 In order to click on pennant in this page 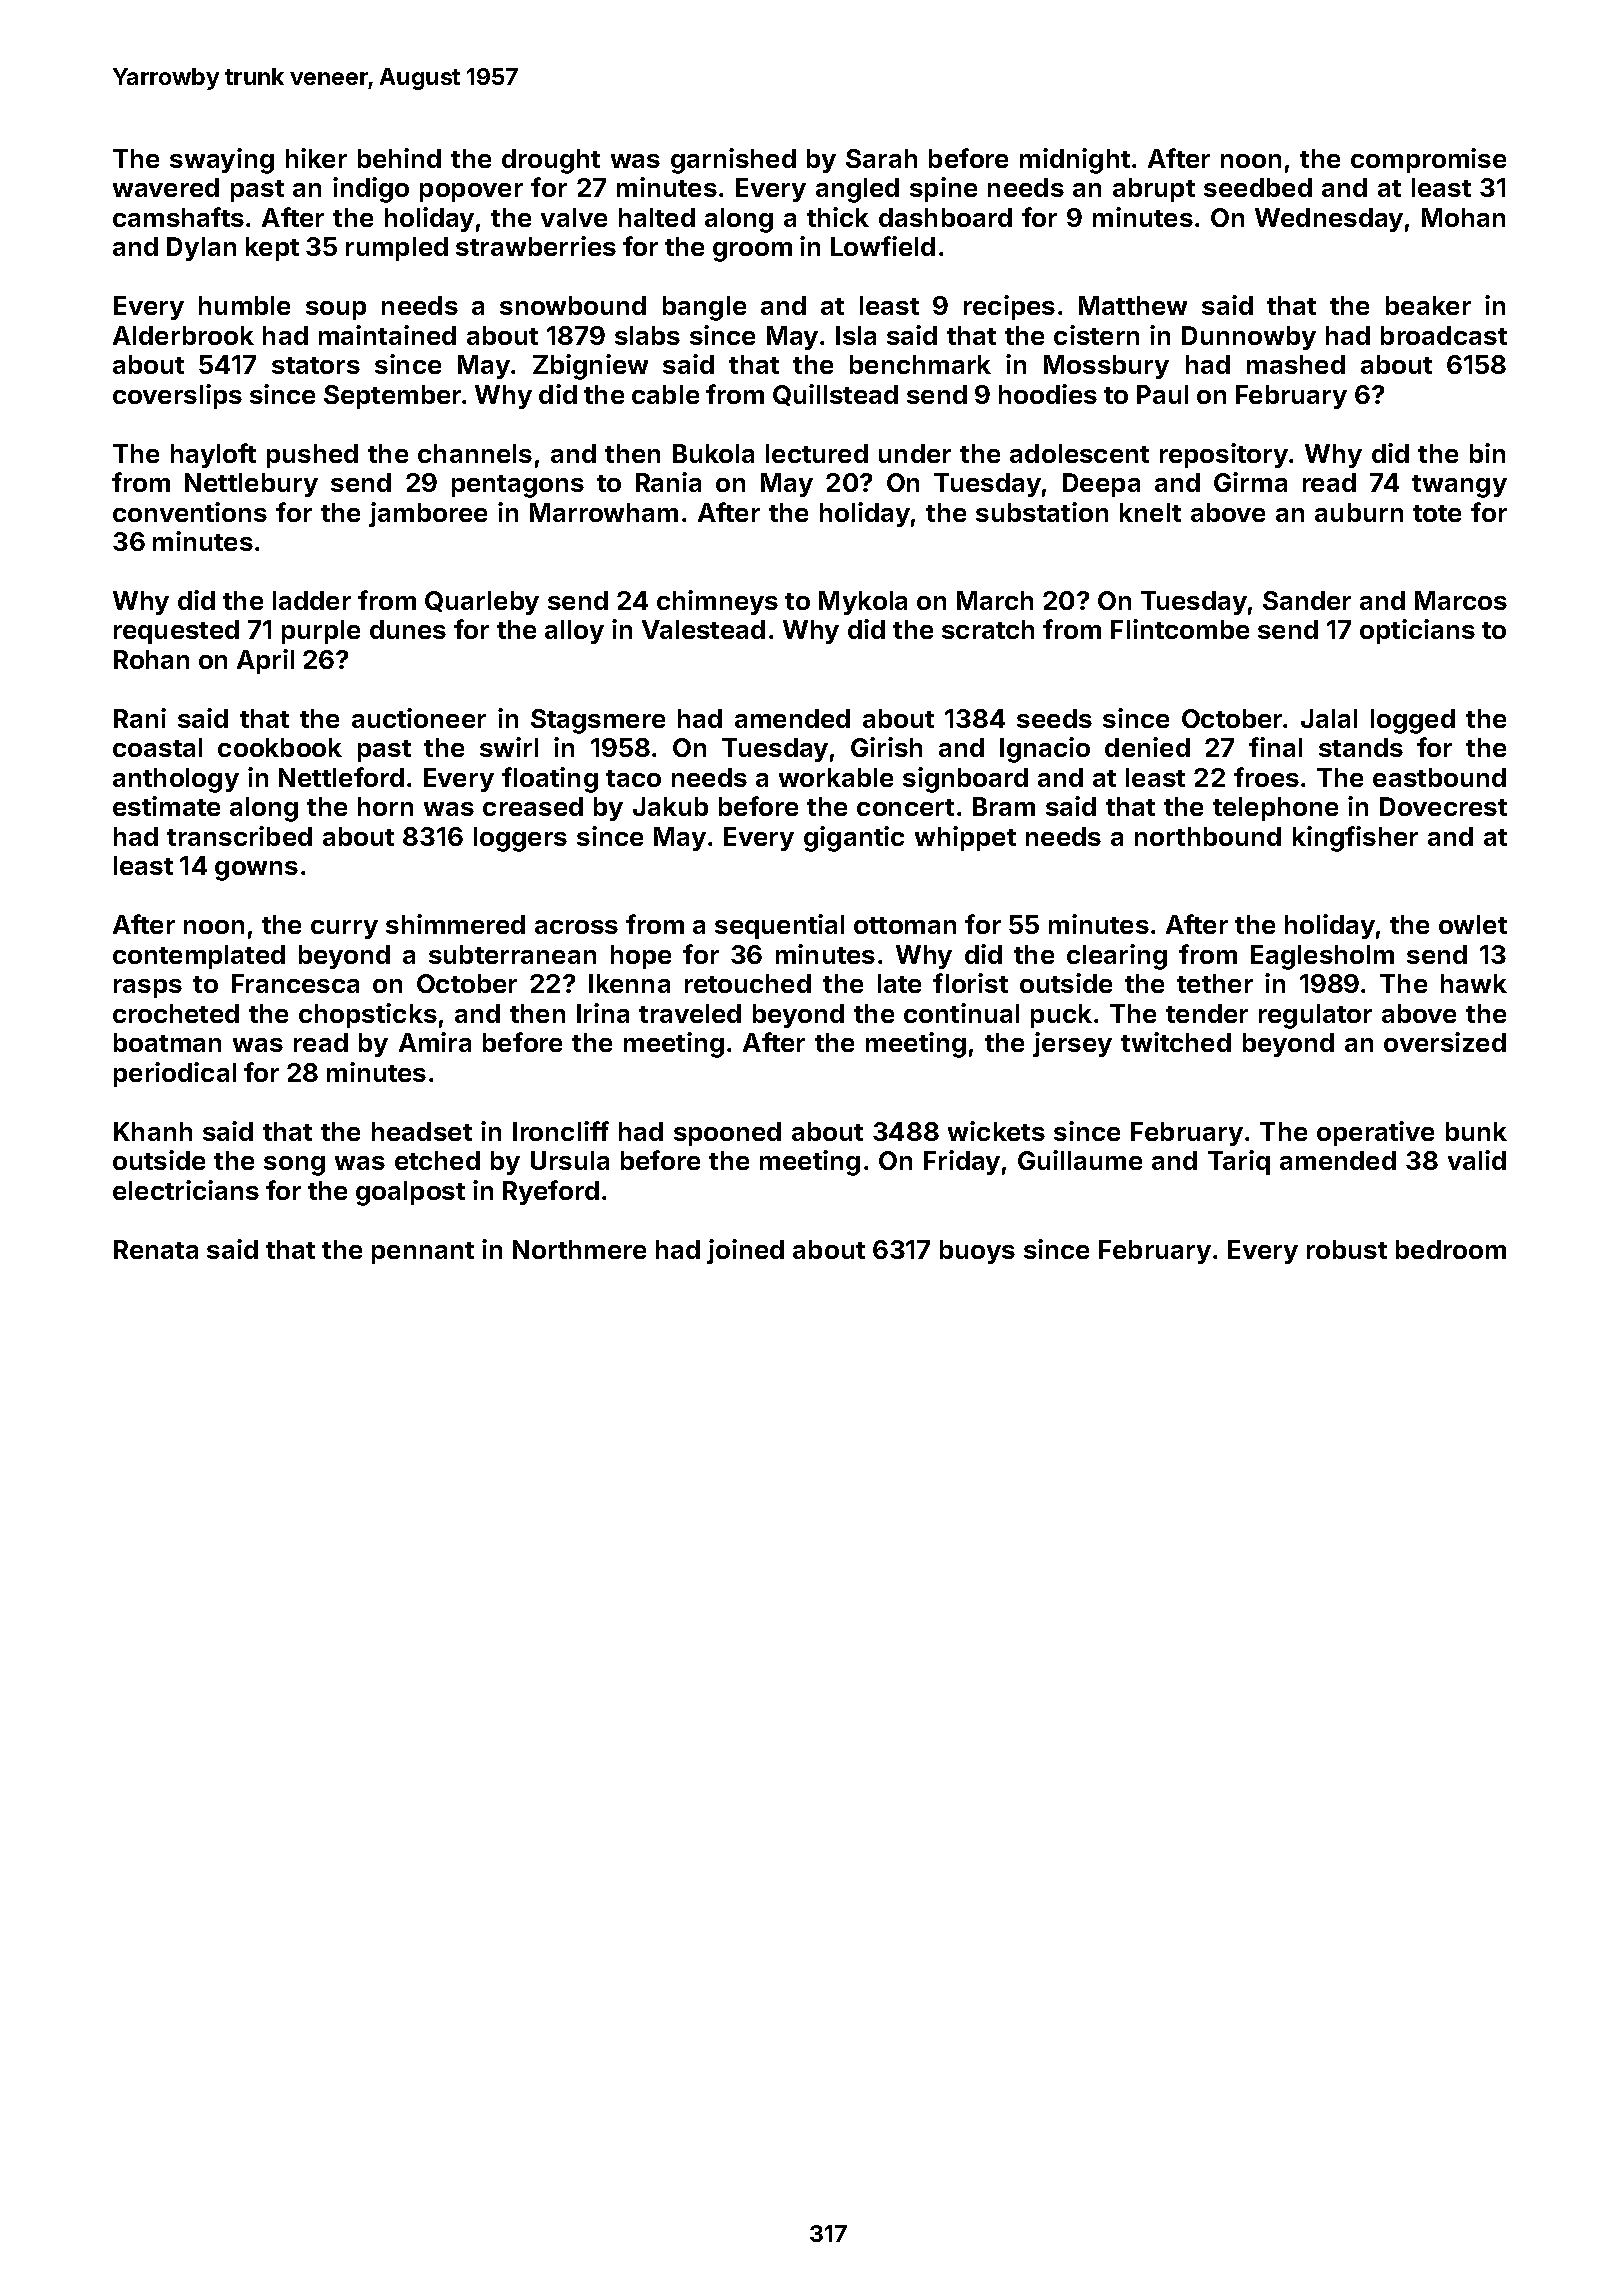, I will do `click(423, 1253)`.
